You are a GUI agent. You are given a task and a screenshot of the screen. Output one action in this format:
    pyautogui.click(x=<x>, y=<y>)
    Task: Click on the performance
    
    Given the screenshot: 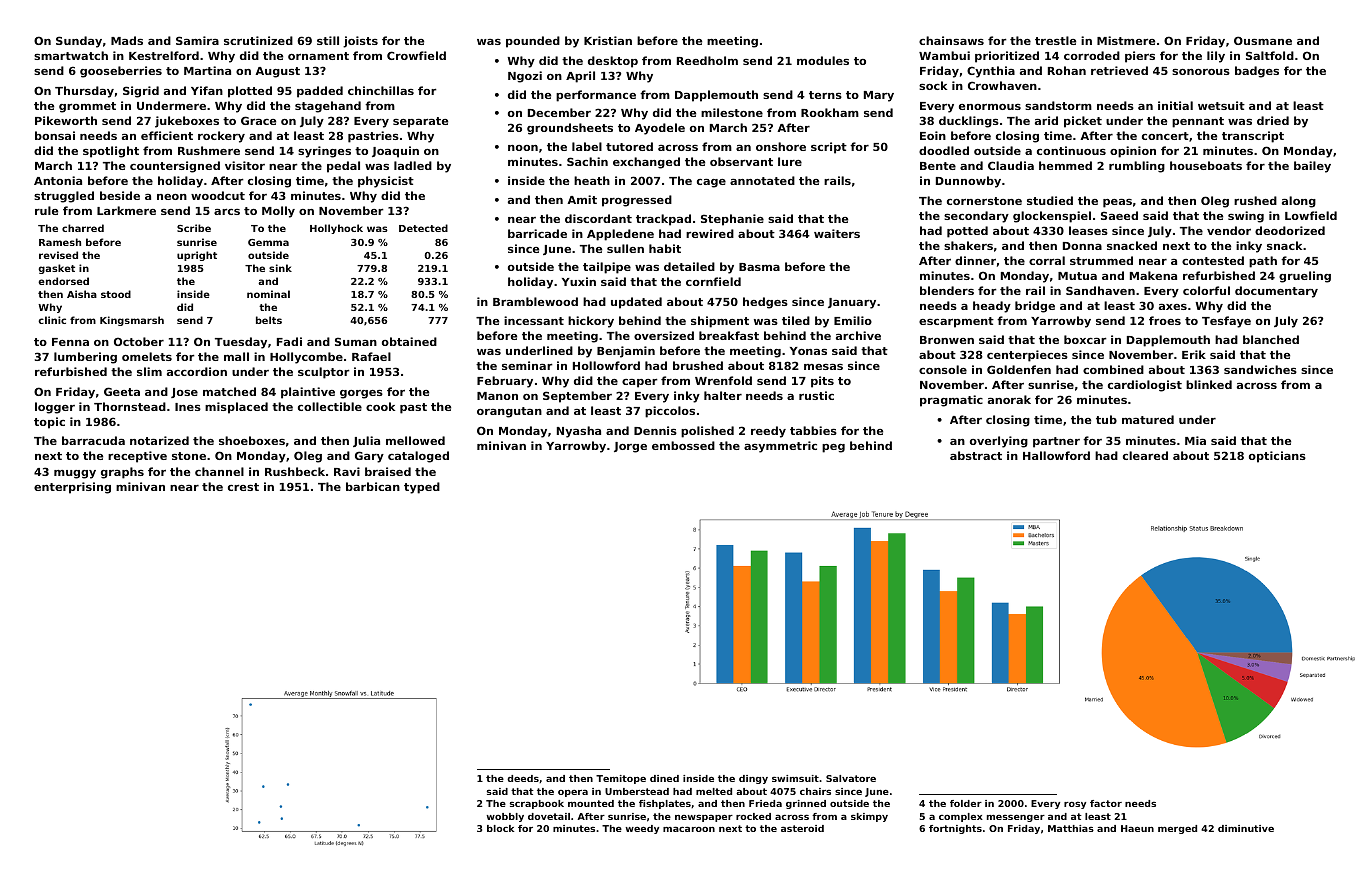 What is the action you would take?
    pyautogui.click(x=596, y=96)
